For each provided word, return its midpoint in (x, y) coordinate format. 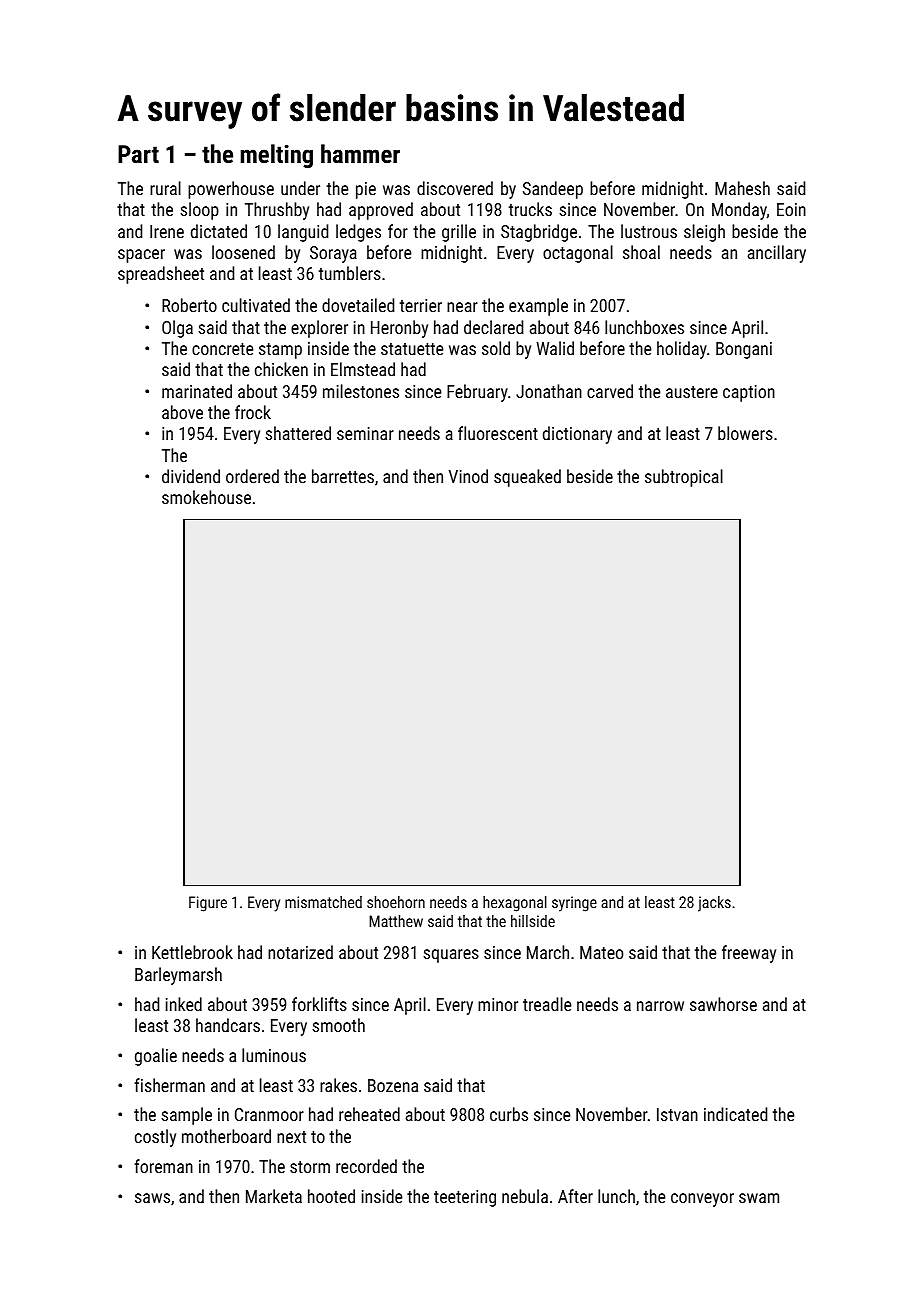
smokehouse (206, 497)
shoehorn (396, 902)
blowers (745, 433)
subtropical (684, 478)
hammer (360, 153)
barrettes (343, 476)
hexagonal (515, 904)
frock (253, 412)
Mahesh (742, 188)
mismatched (323, 902)
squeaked (527, 478)
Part (138, 154)
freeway (749, 954)
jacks (714, 904)
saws (152, 1198)
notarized (300, 952)
